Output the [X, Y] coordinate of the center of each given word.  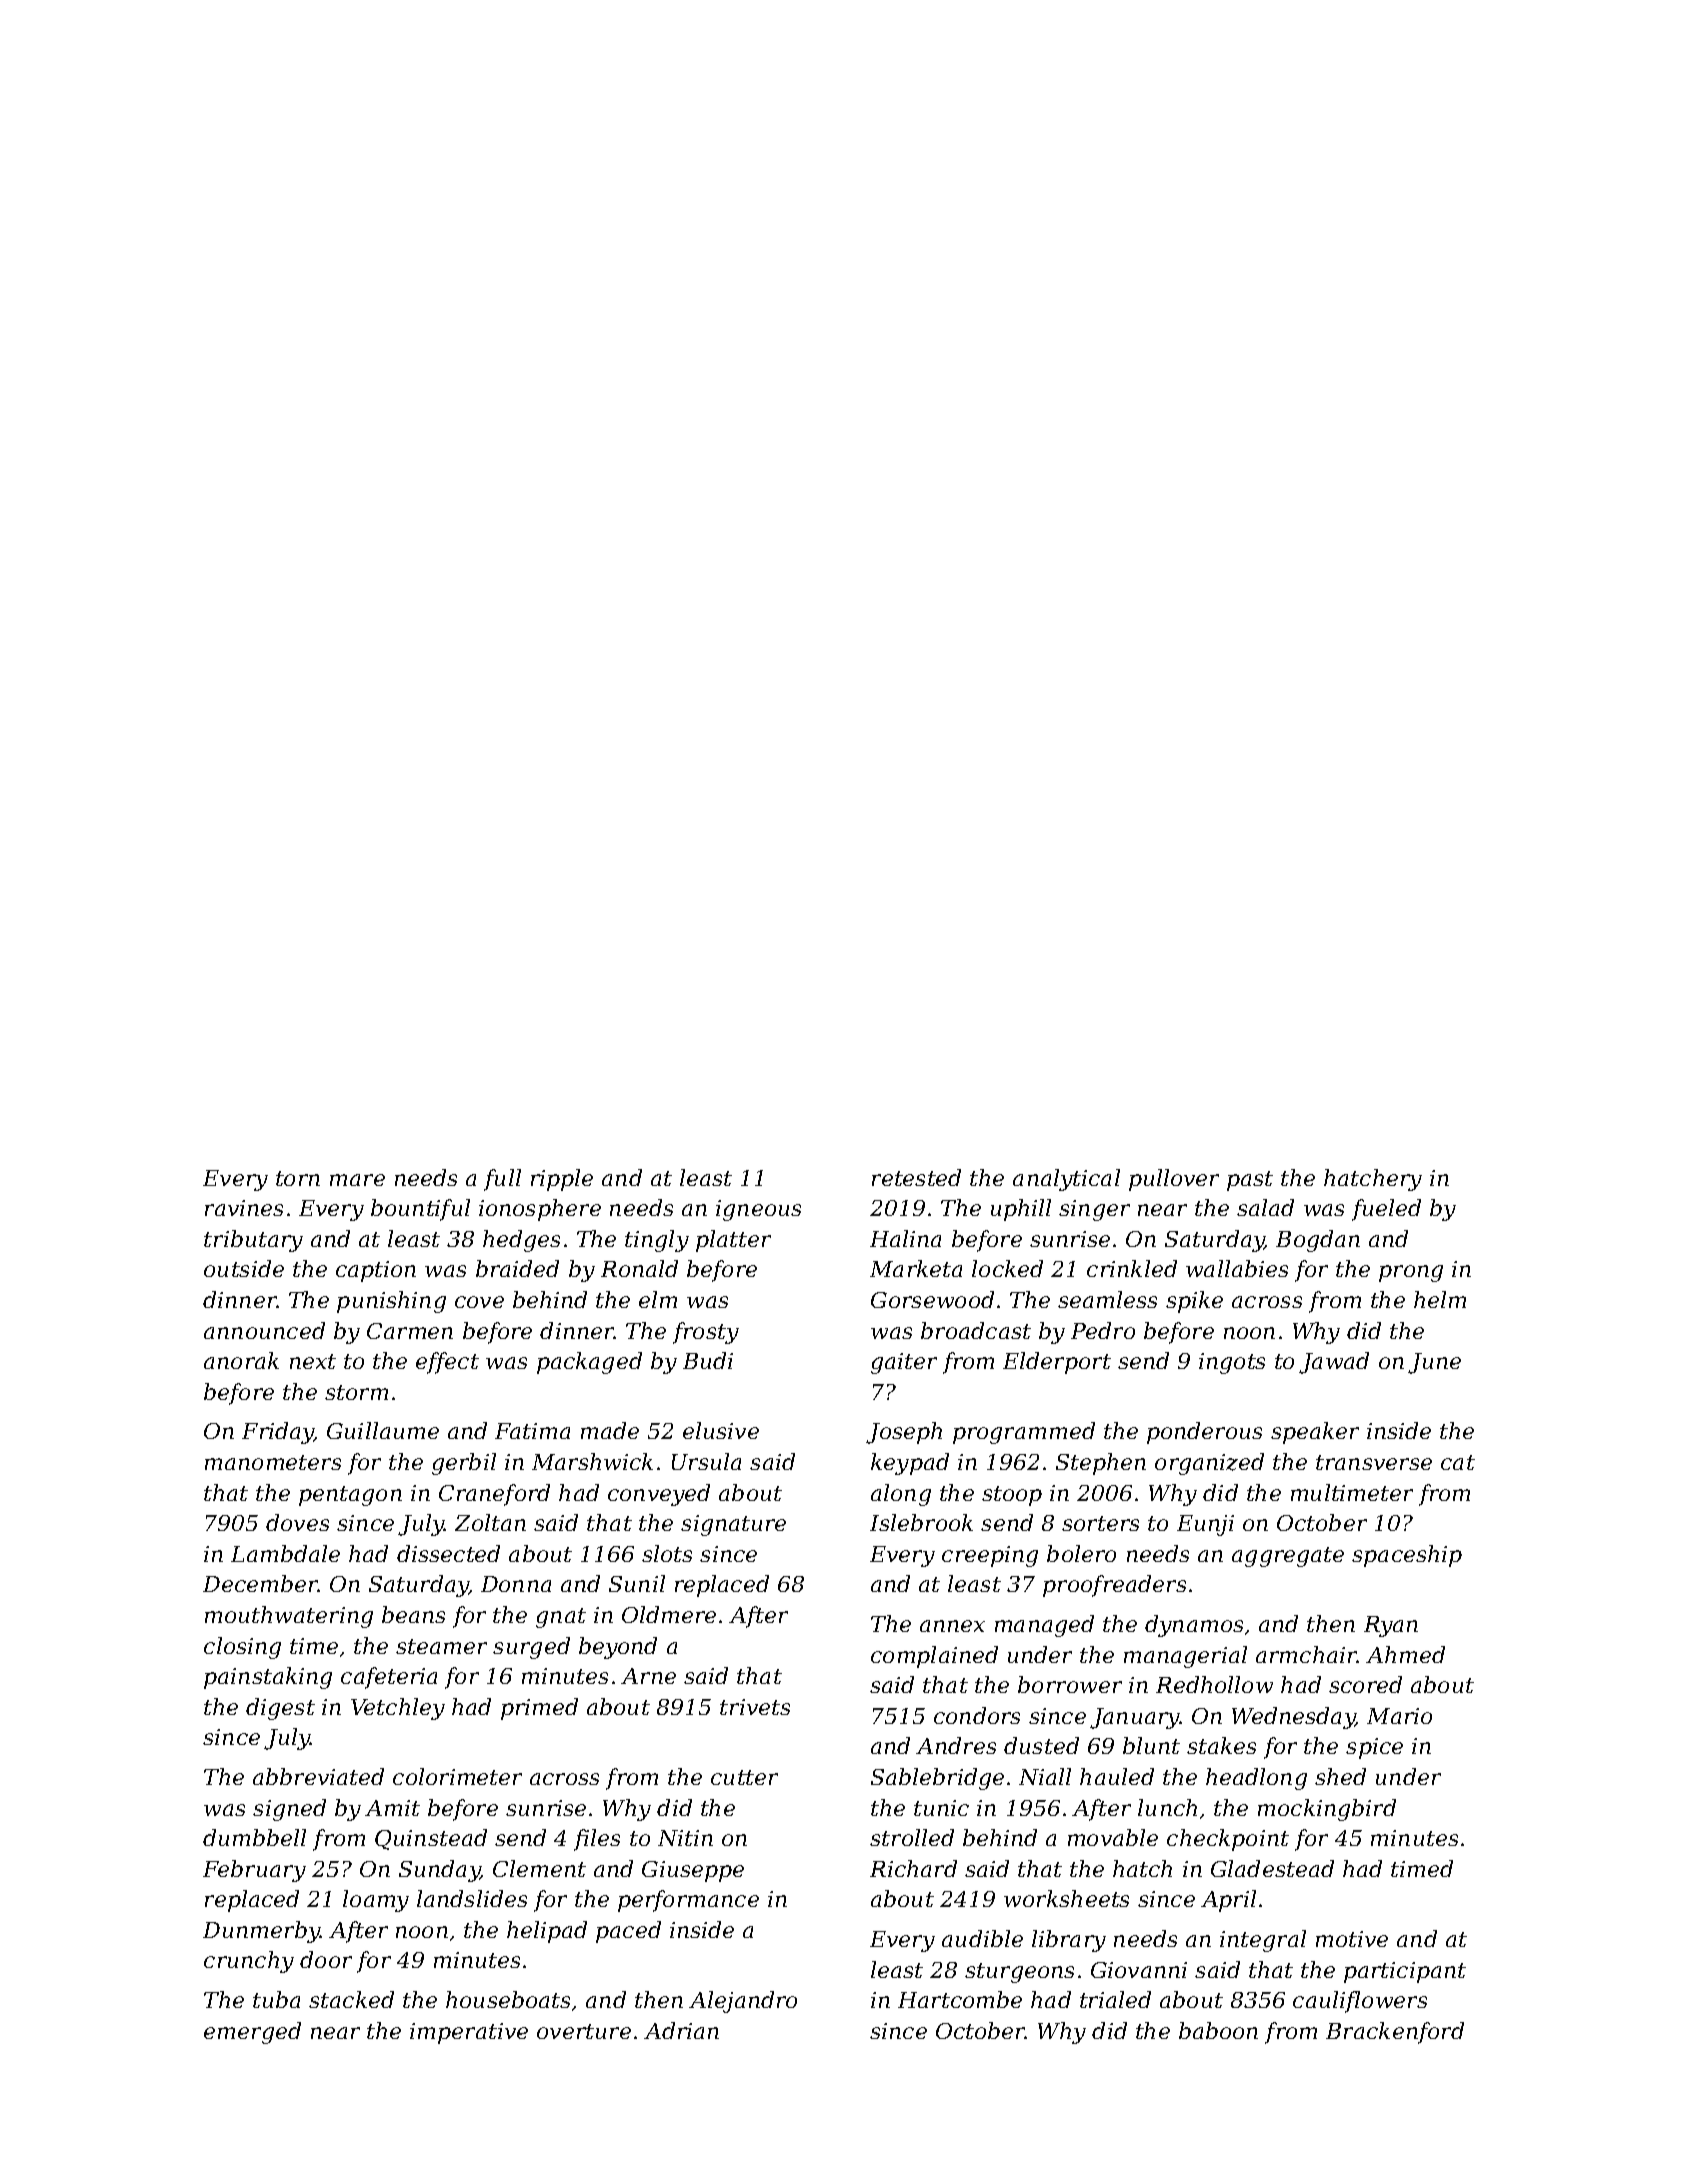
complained [934, 1657]
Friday [278, 1433]
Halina [905, 1238]
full [502, 1180]
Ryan [1391, 1626]
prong [1411, 1273]
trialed [1115, 1999]
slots [667, 1553]
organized [1209, 1464]
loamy [376, 1901]
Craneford [494, 1495]
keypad [910, 1464]
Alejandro [743, 2002]
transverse [1374, 1462]
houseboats [508, 1999]
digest [280, 1709]
